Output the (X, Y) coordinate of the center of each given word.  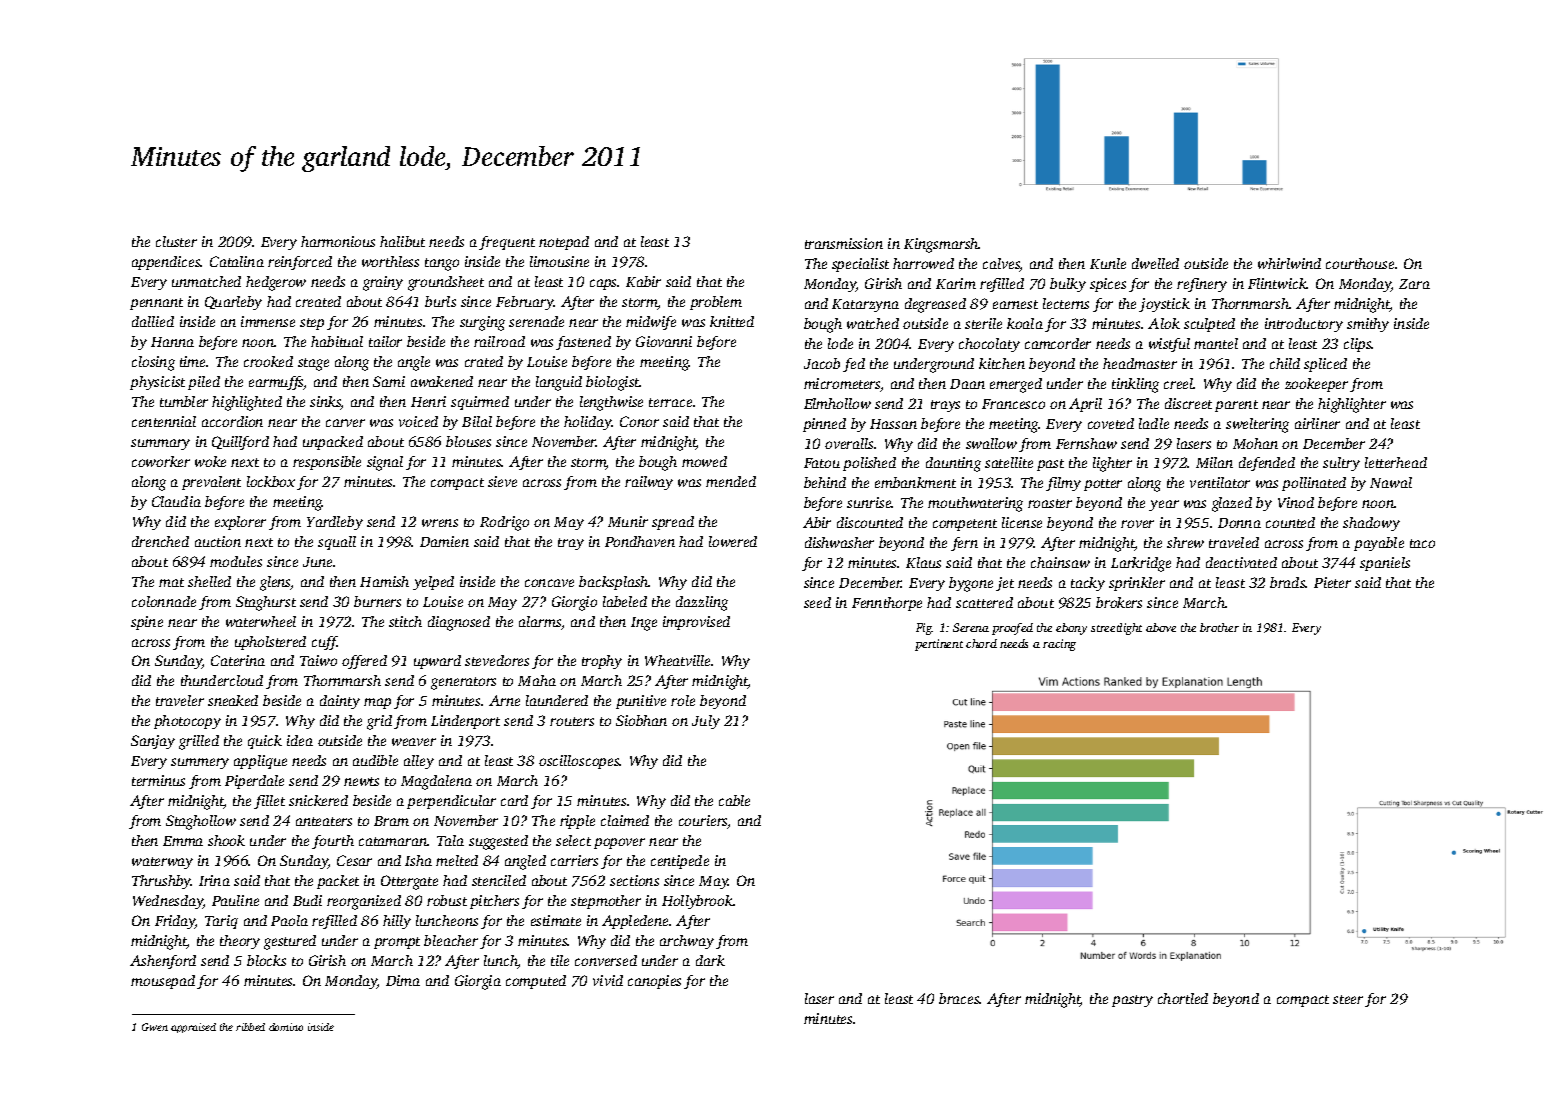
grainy (383, 283)
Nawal (1391, 482)
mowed (704, 461)
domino (286, 1027)
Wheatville (677, 660)
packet (338, 882)
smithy (1368, 325)
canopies (654, 982)
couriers (703, 822)
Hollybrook (697, 902)
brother (1219, 627)
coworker (161, 461)
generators (463, 683)
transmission (844, 243)
